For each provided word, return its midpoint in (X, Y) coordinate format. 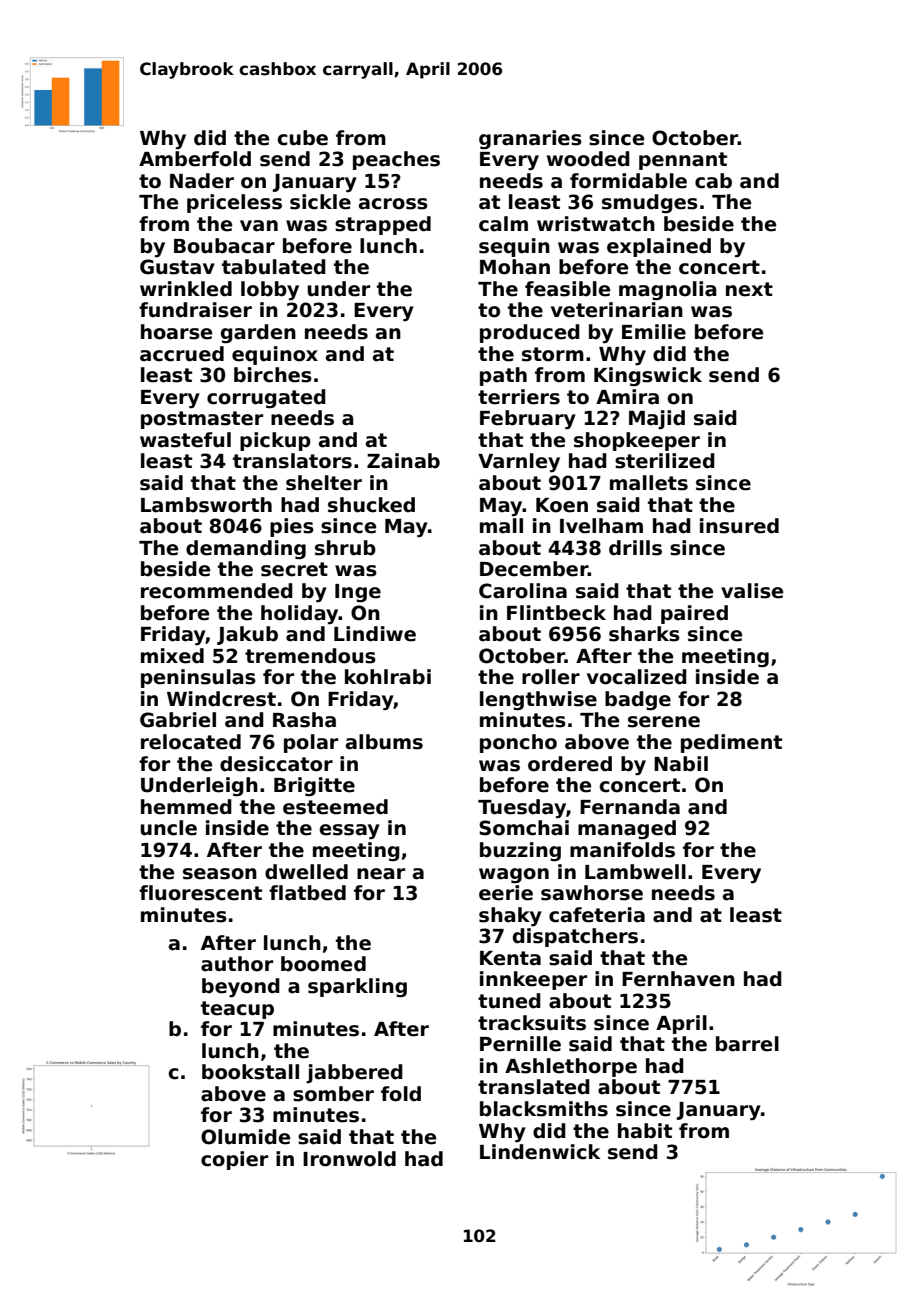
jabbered (354, 1073)
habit (645, 1131)
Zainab (403, 461)
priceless (234, 203)
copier (234, 1160)
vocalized (637, 677)
